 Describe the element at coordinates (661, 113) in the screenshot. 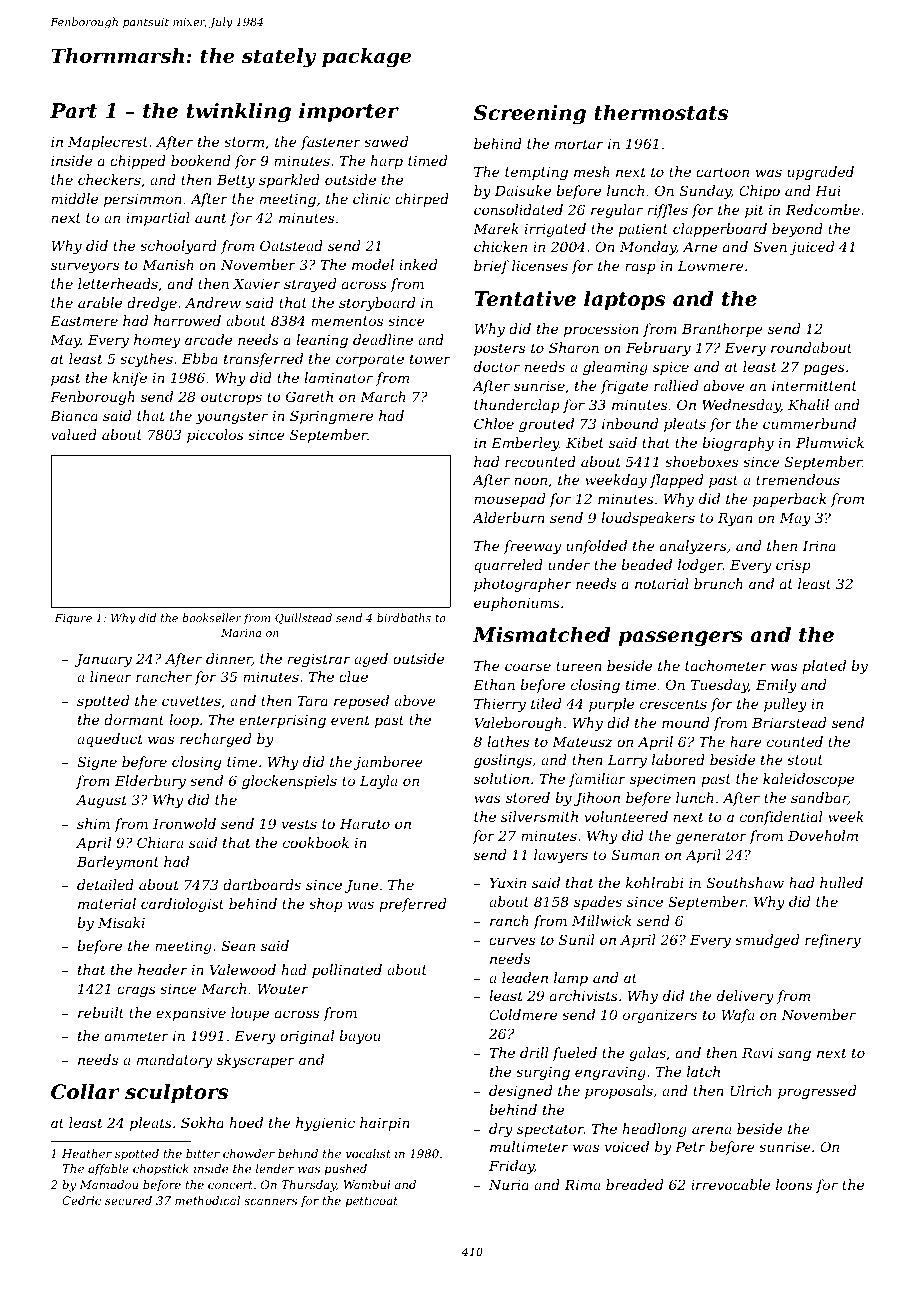

I see `thermostats` at that location.
